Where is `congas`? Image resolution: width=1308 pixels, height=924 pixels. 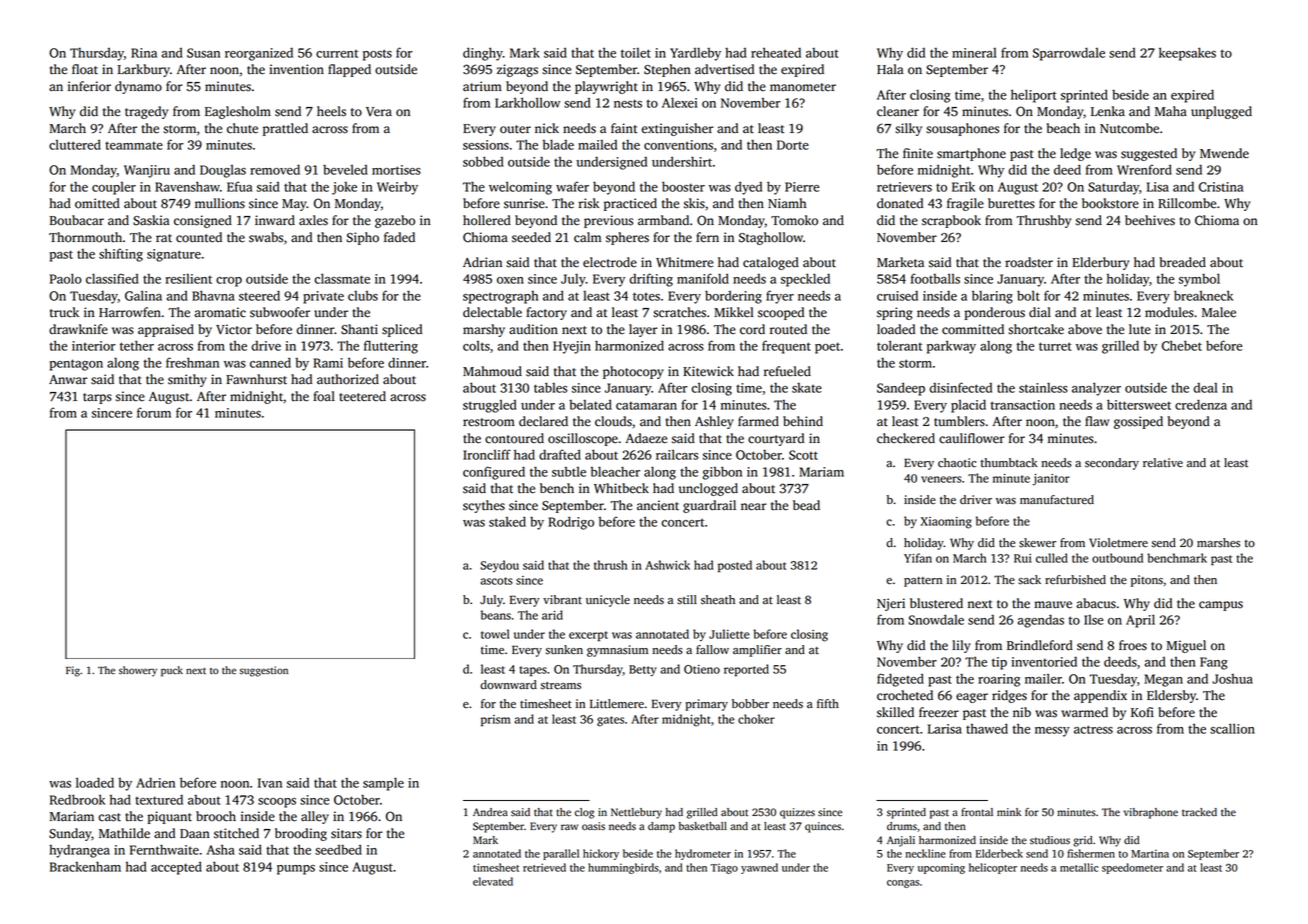
congas is located at coordinates (903, 884).
